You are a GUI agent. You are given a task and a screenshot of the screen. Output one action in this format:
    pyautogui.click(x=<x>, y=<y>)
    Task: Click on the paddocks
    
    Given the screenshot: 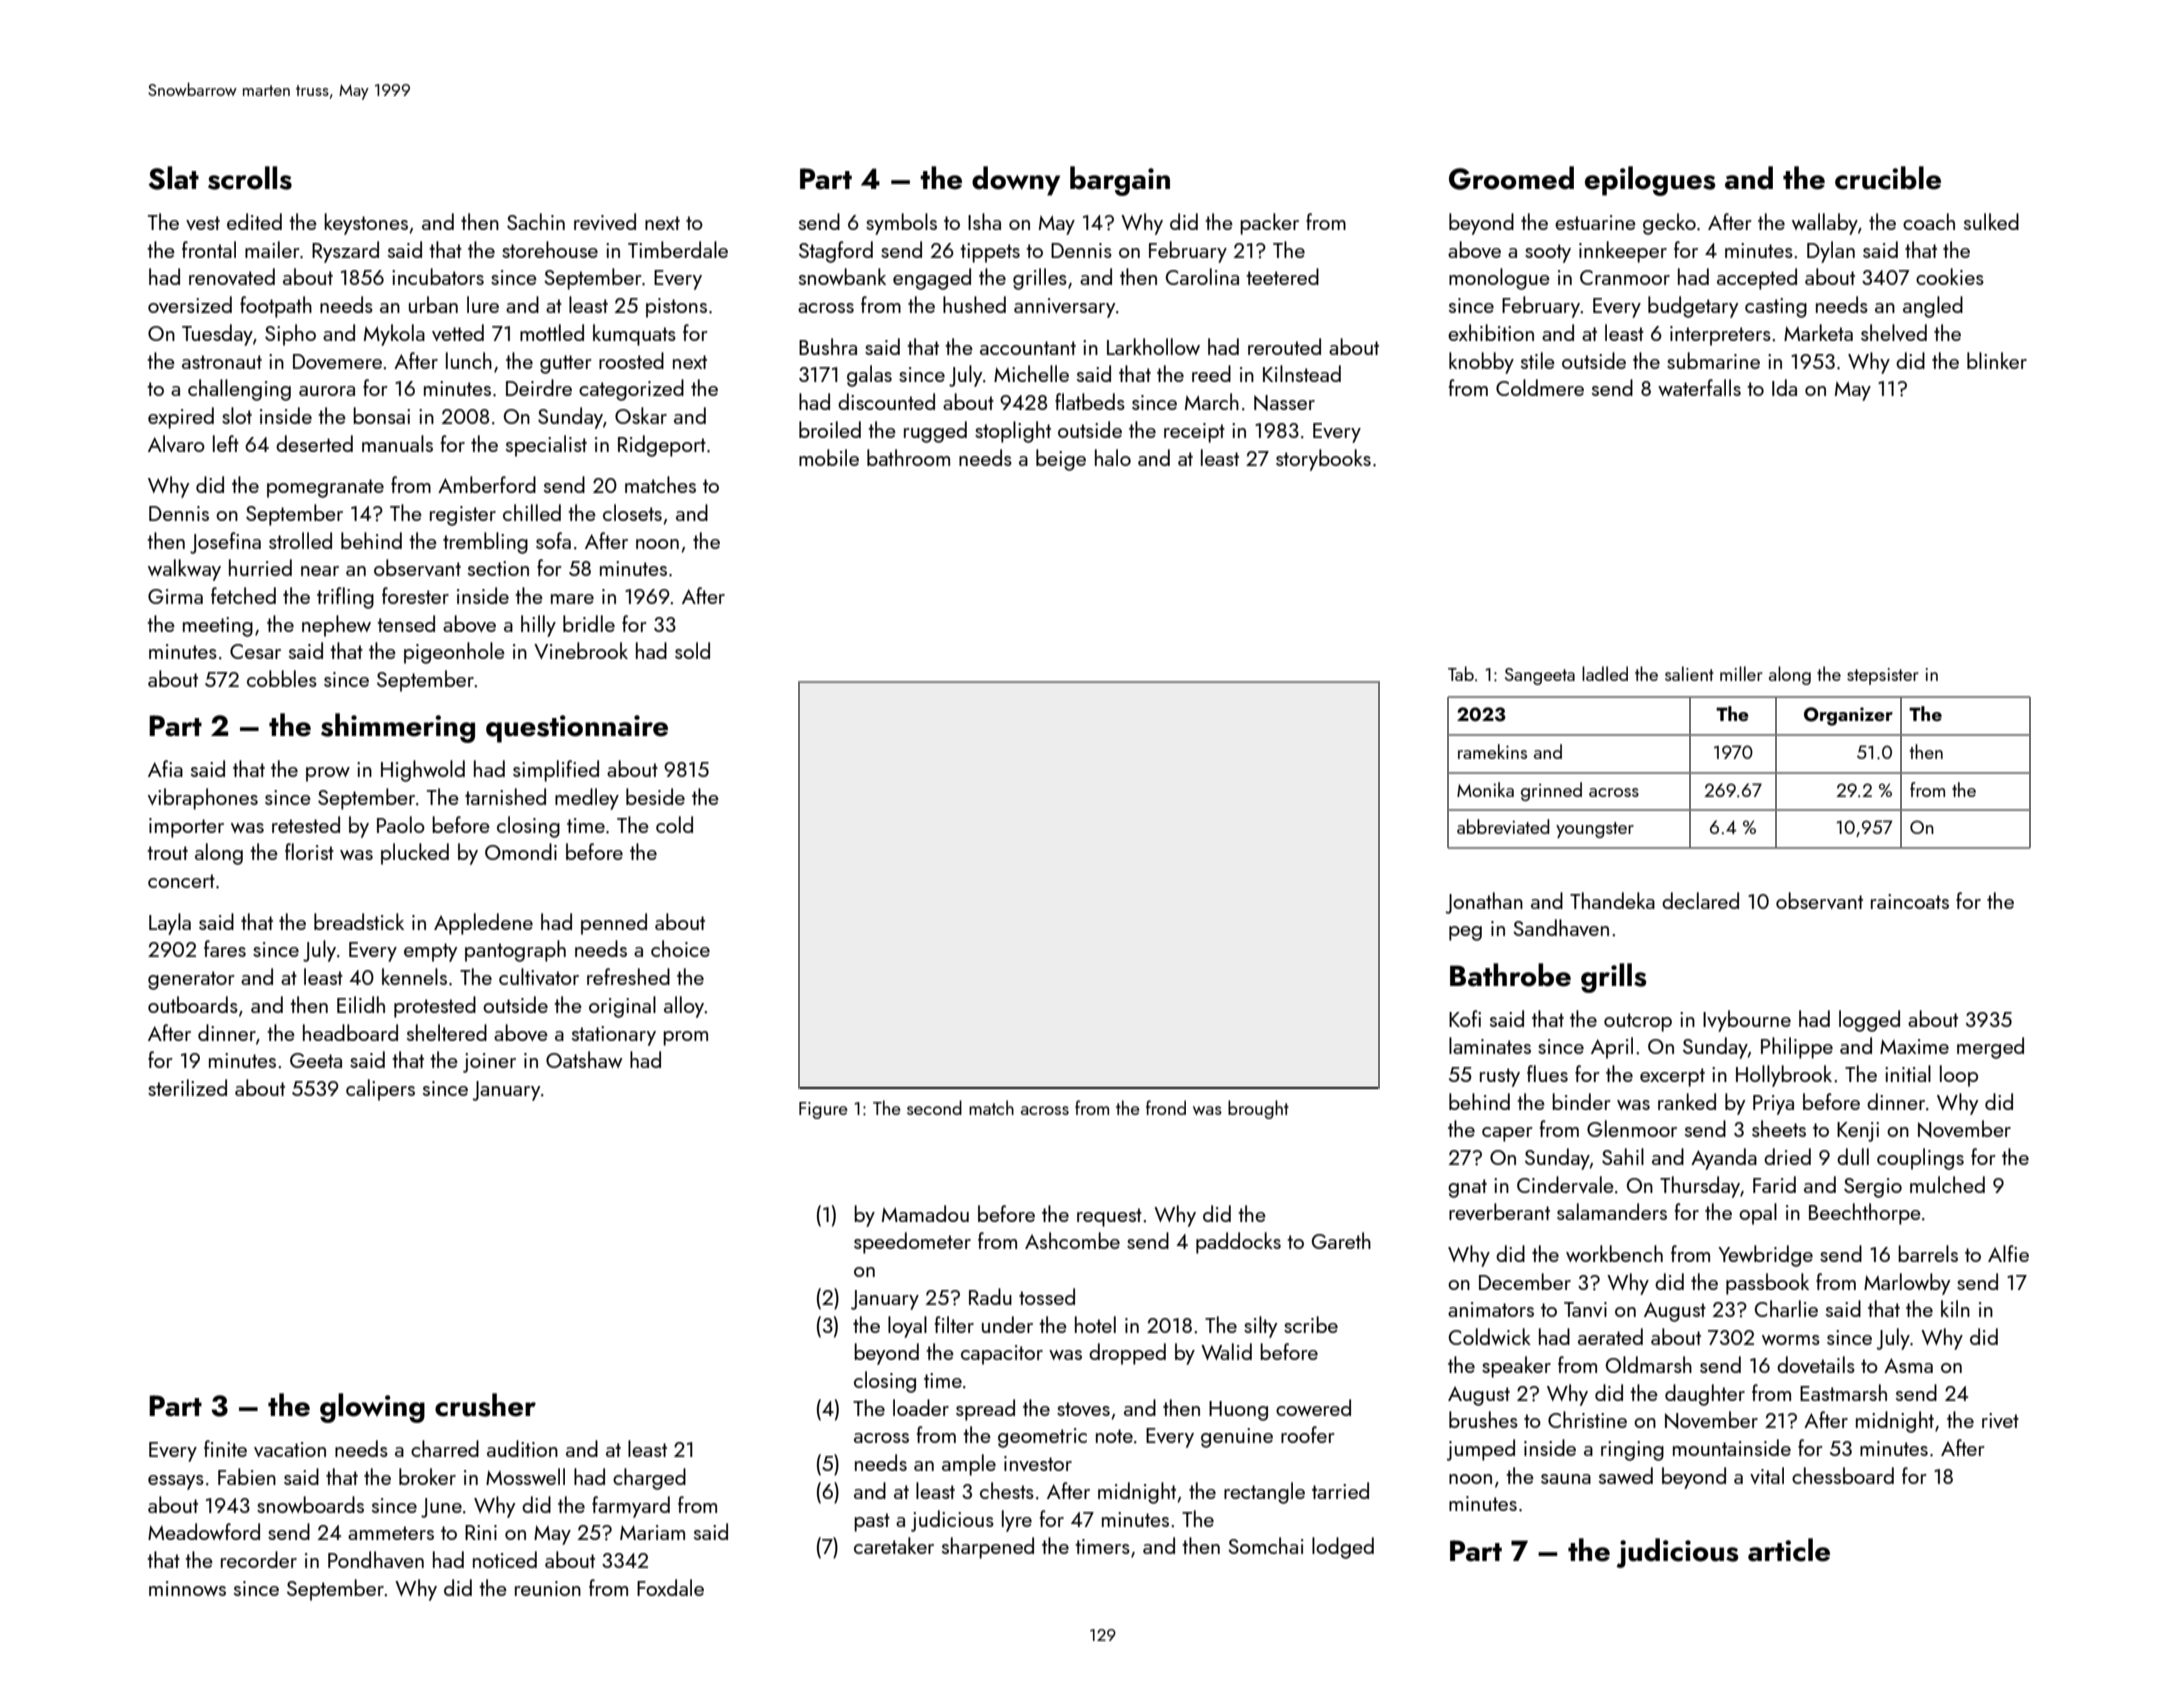 What is the action you would take?
    pyautogui.click(x=1238, y=1243)
